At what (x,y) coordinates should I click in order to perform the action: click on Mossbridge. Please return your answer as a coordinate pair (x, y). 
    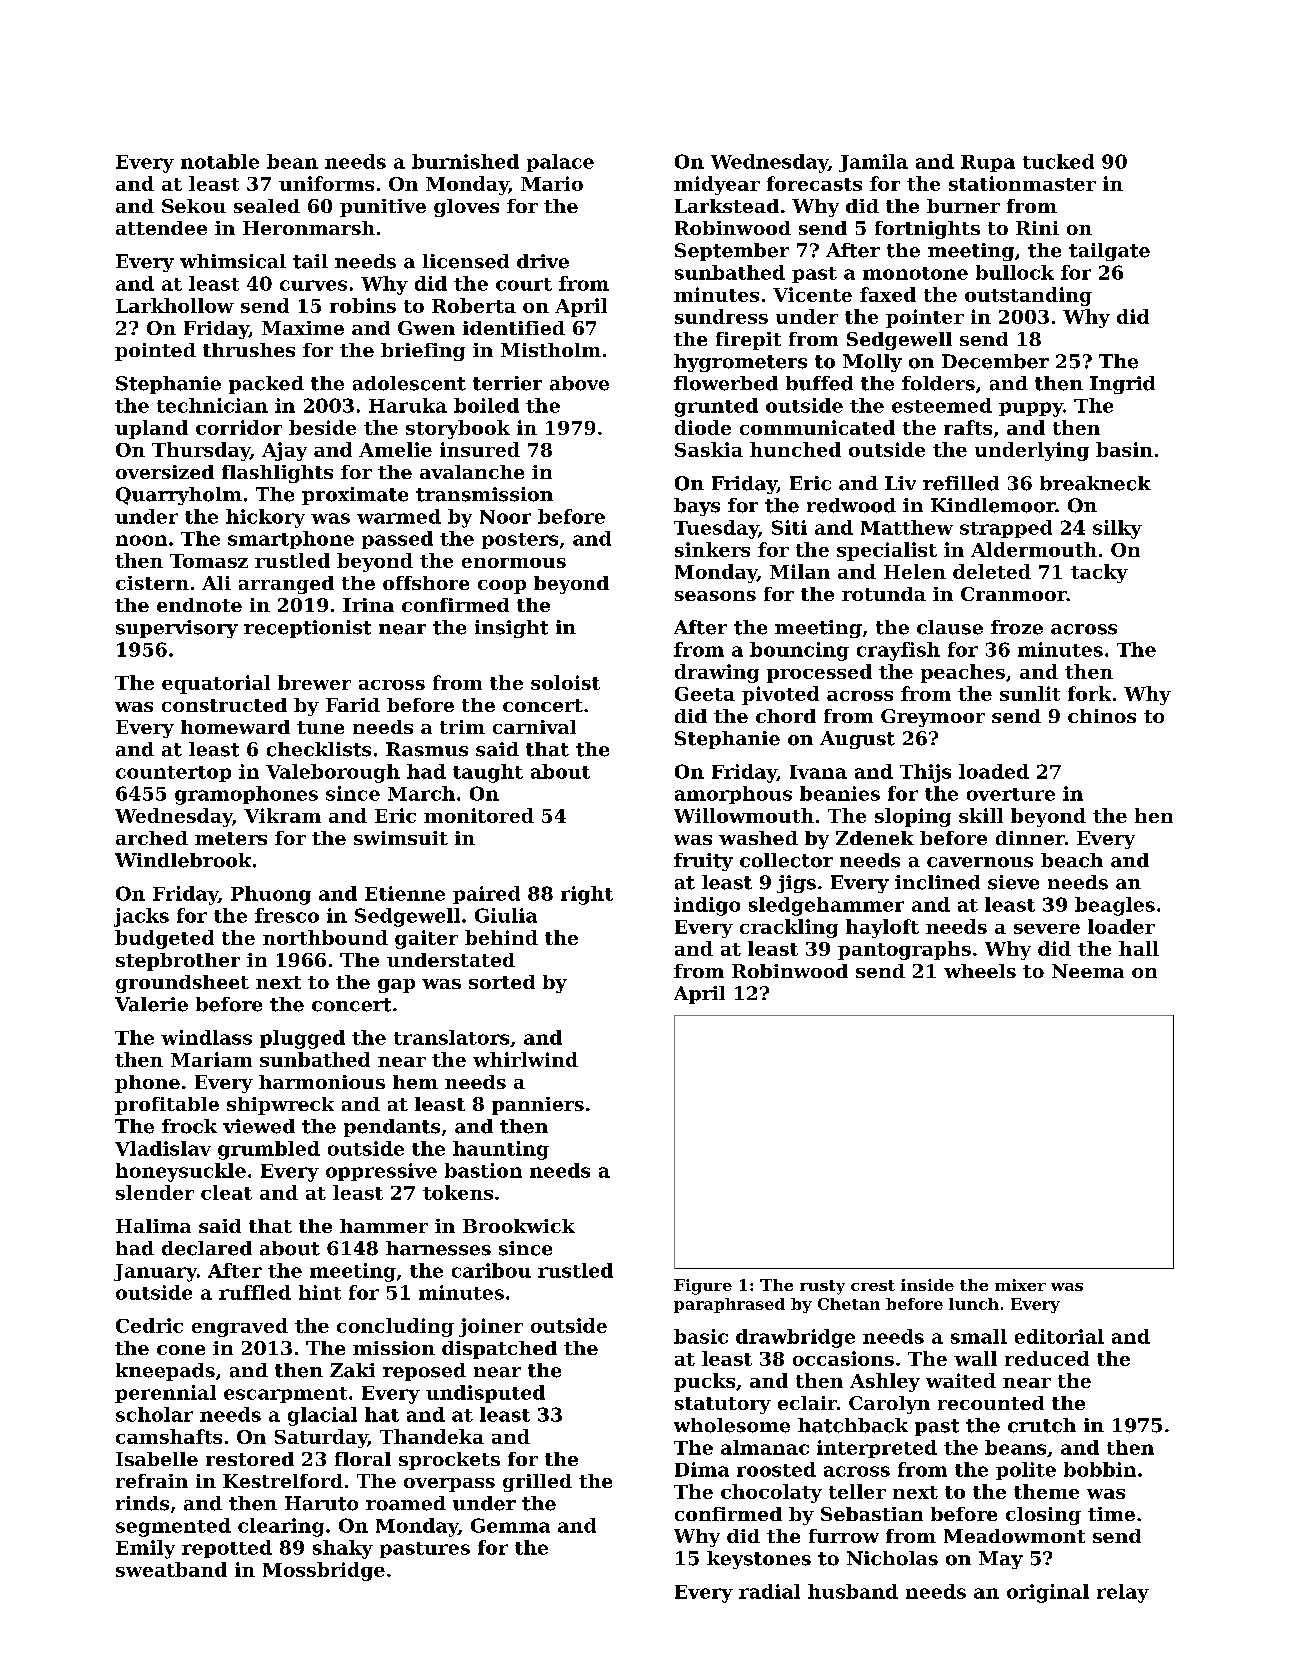
    Looking at the image, I should click on (324, 1571).
